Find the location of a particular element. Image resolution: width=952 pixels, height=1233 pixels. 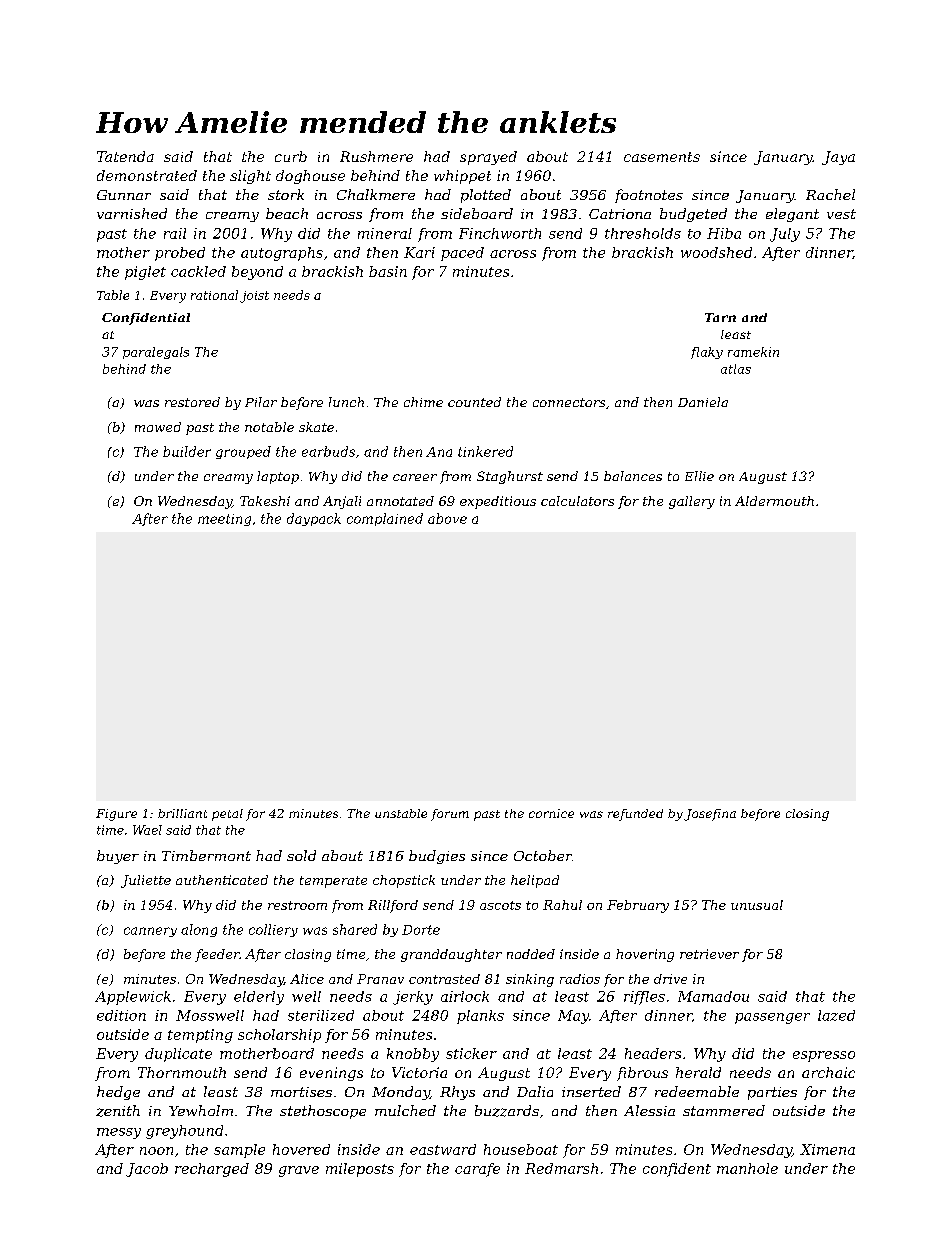

autographs is located at coordinates (282, 254).
